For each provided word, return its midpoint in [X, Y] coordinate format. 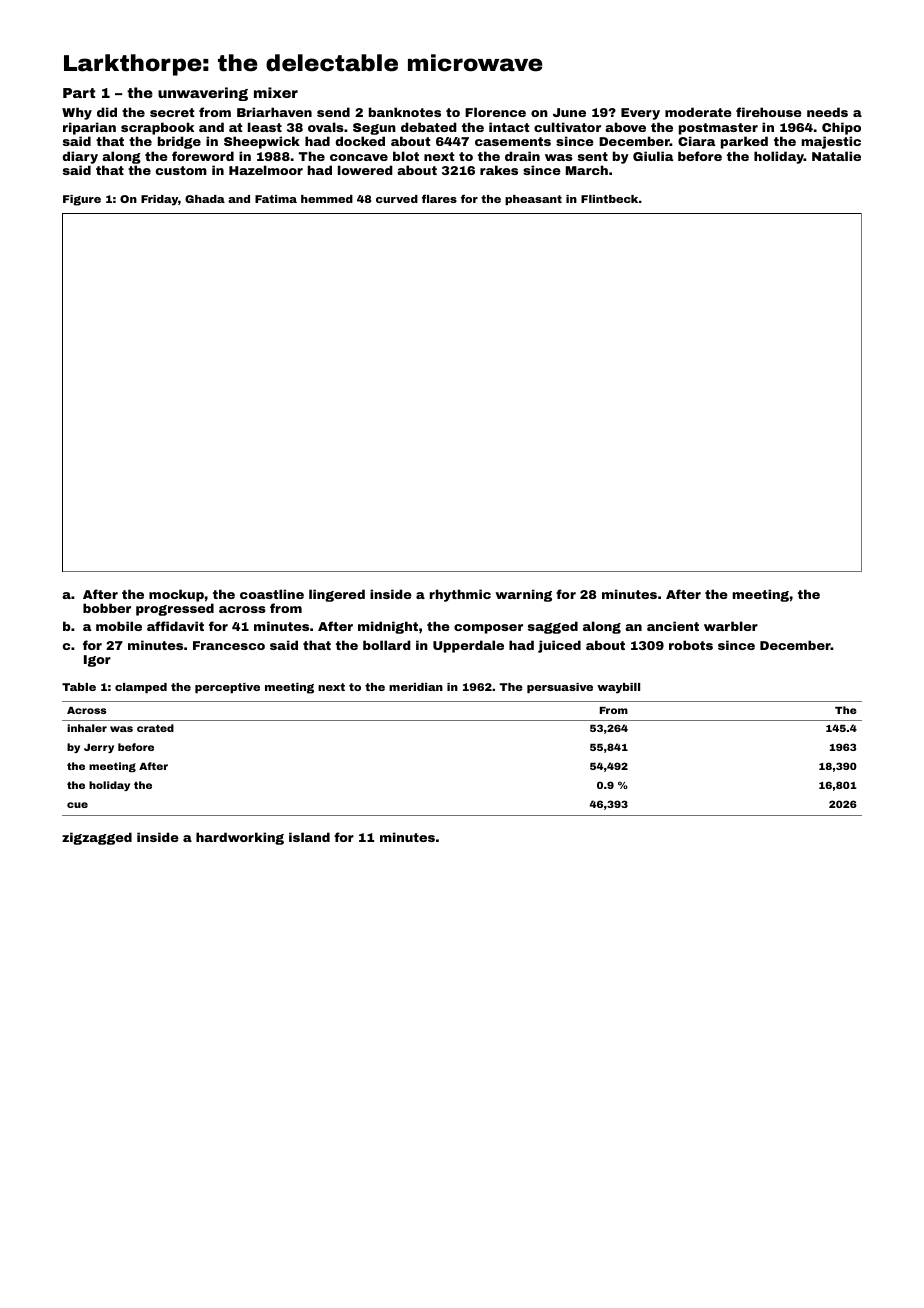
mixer [276, 92]
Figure [82, 200]
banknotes [405, 112]
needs [827, 112]
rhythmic [460, 595]
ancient [673, 626]
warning [523, 595]
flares [439, 198]
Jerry [99, 748]
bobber [107, 608]
